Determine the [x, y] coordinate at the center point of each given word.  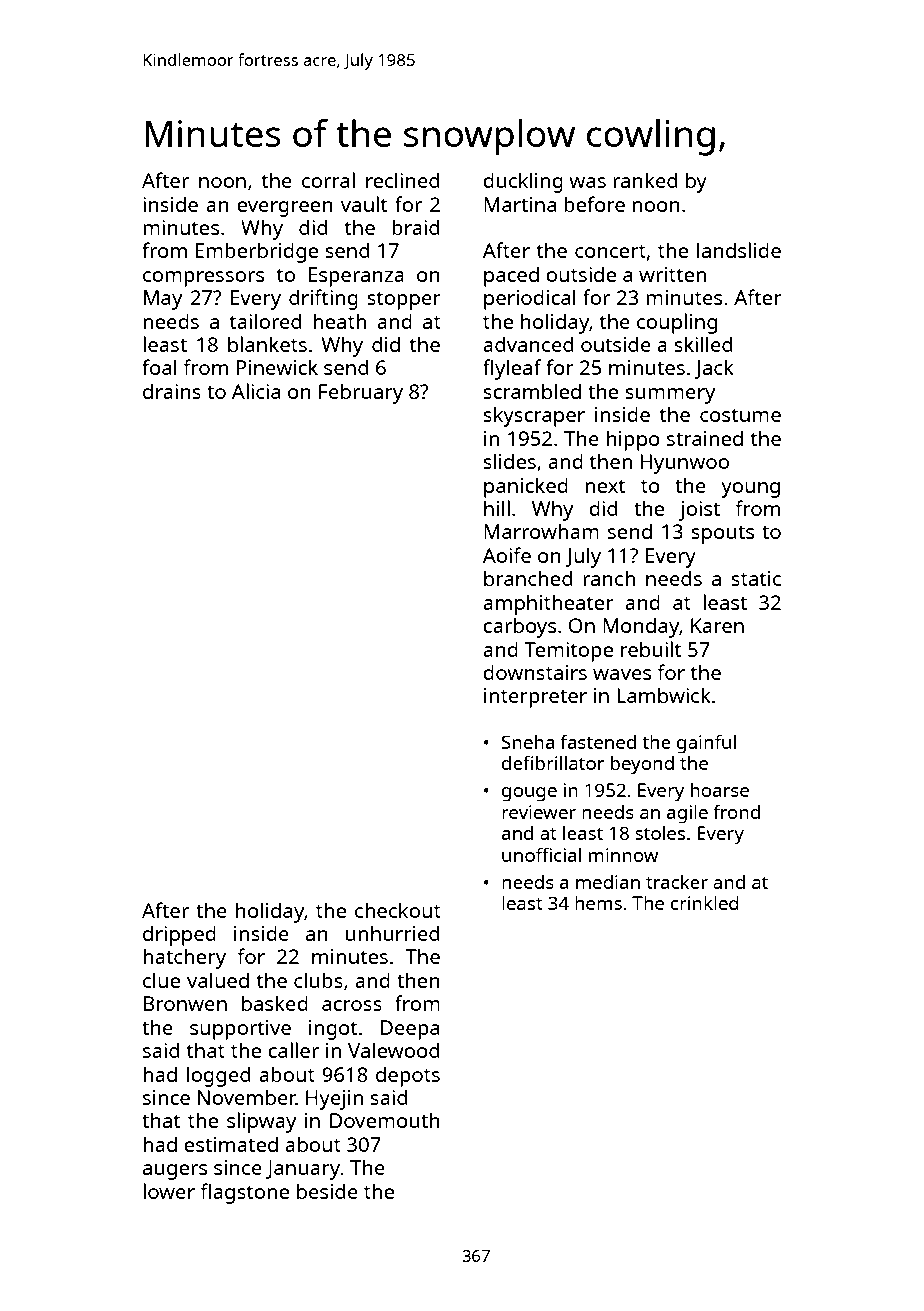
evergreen [285, 209]
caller [293, 1050]
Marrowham [541, 531]
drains [172, 391]
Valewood [393, 1050]
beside [327, 1191]
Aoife [507, 555]
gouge [529, 794]
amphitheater [548, 604]
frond [737, 811]
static [756, 578]
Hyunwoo [684, 464]
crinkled [705, 902]
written [672, 274]
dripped [179, 936]
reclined [402, 180]
